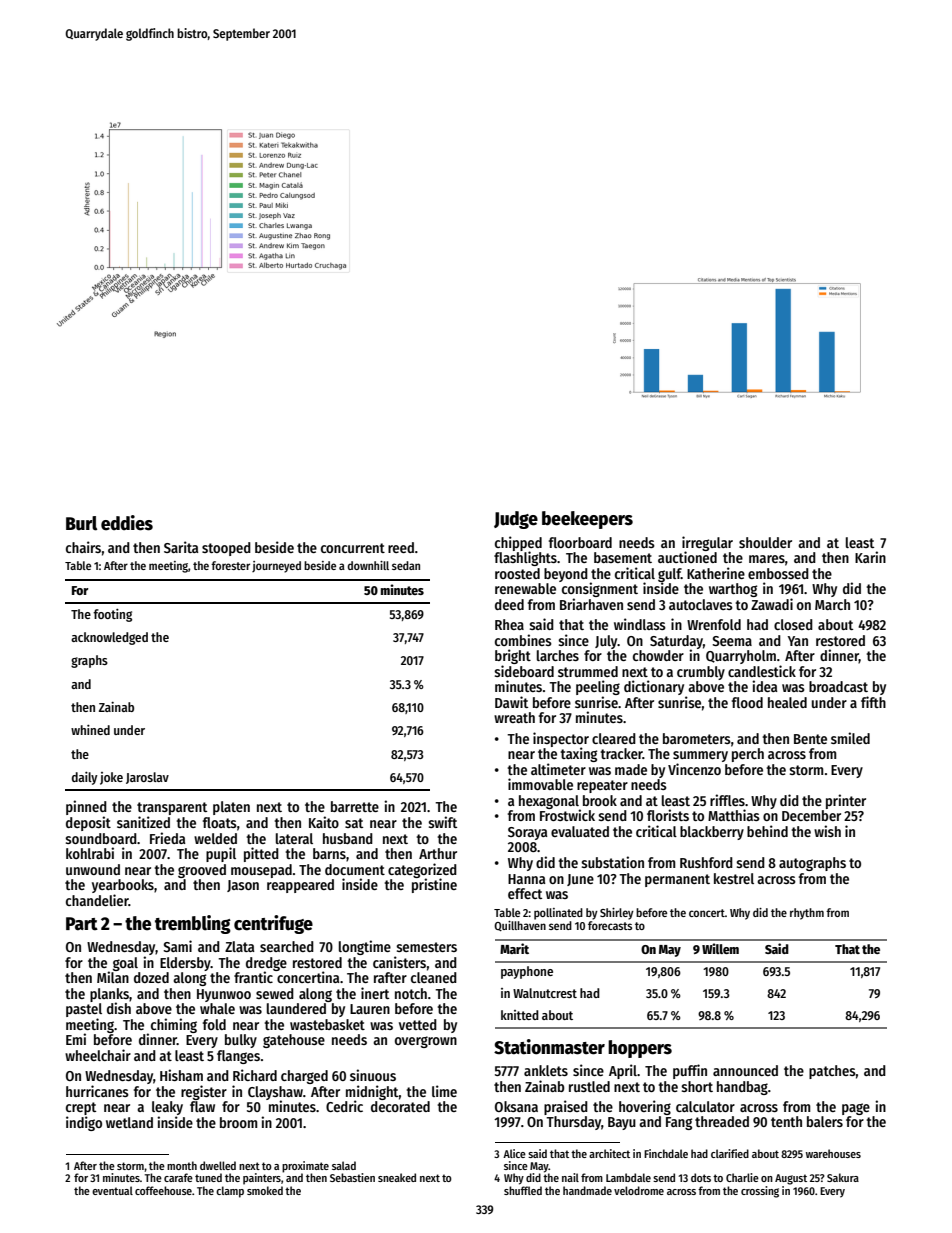 The height and width of the screenshot is (1233, 952). Describe the element at coordinates (509, 604) in the screenshot. I see `deed` at that location.
